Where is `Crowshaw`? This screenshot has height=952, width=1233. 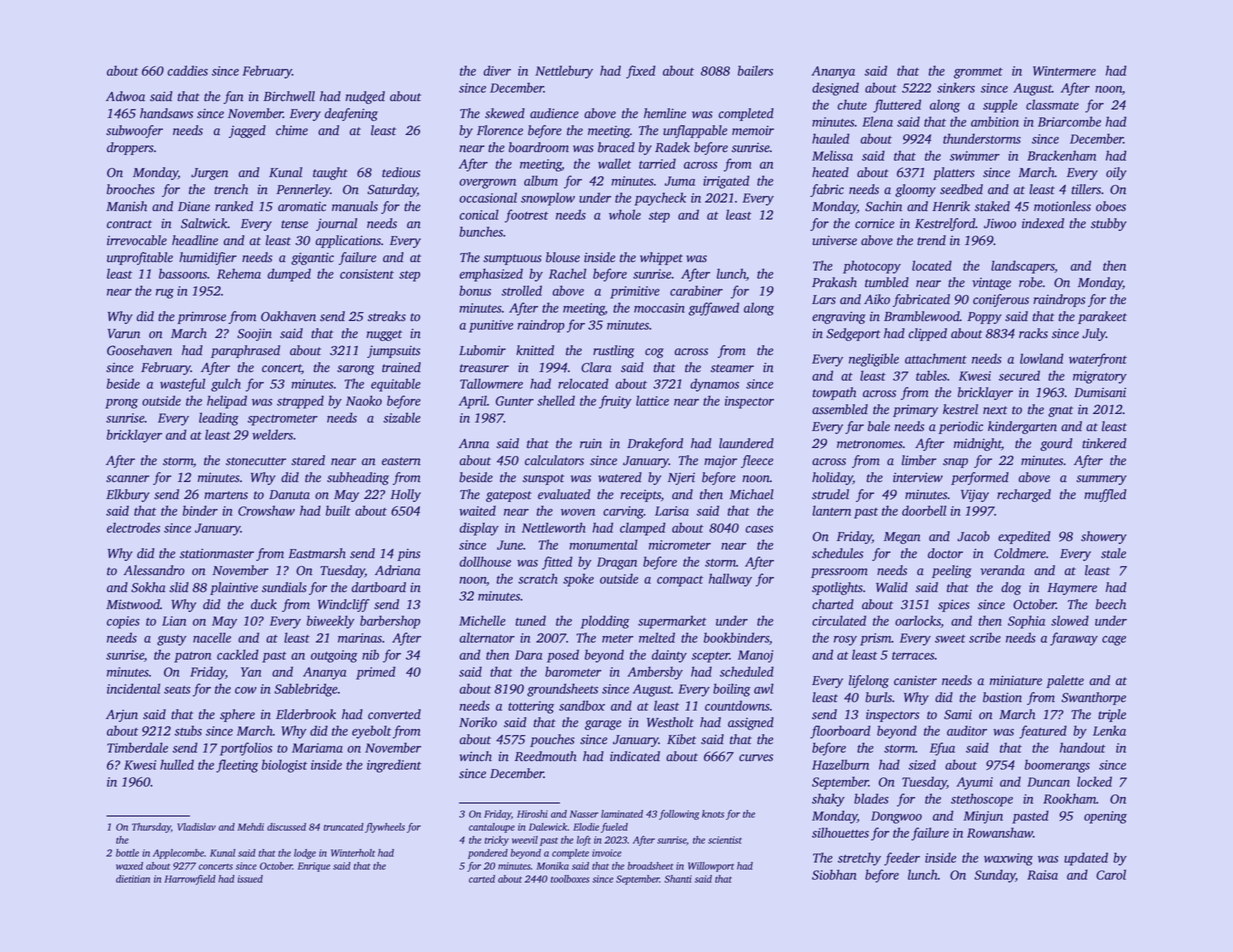
Crowshaw is located at coordinates (266, 510).
